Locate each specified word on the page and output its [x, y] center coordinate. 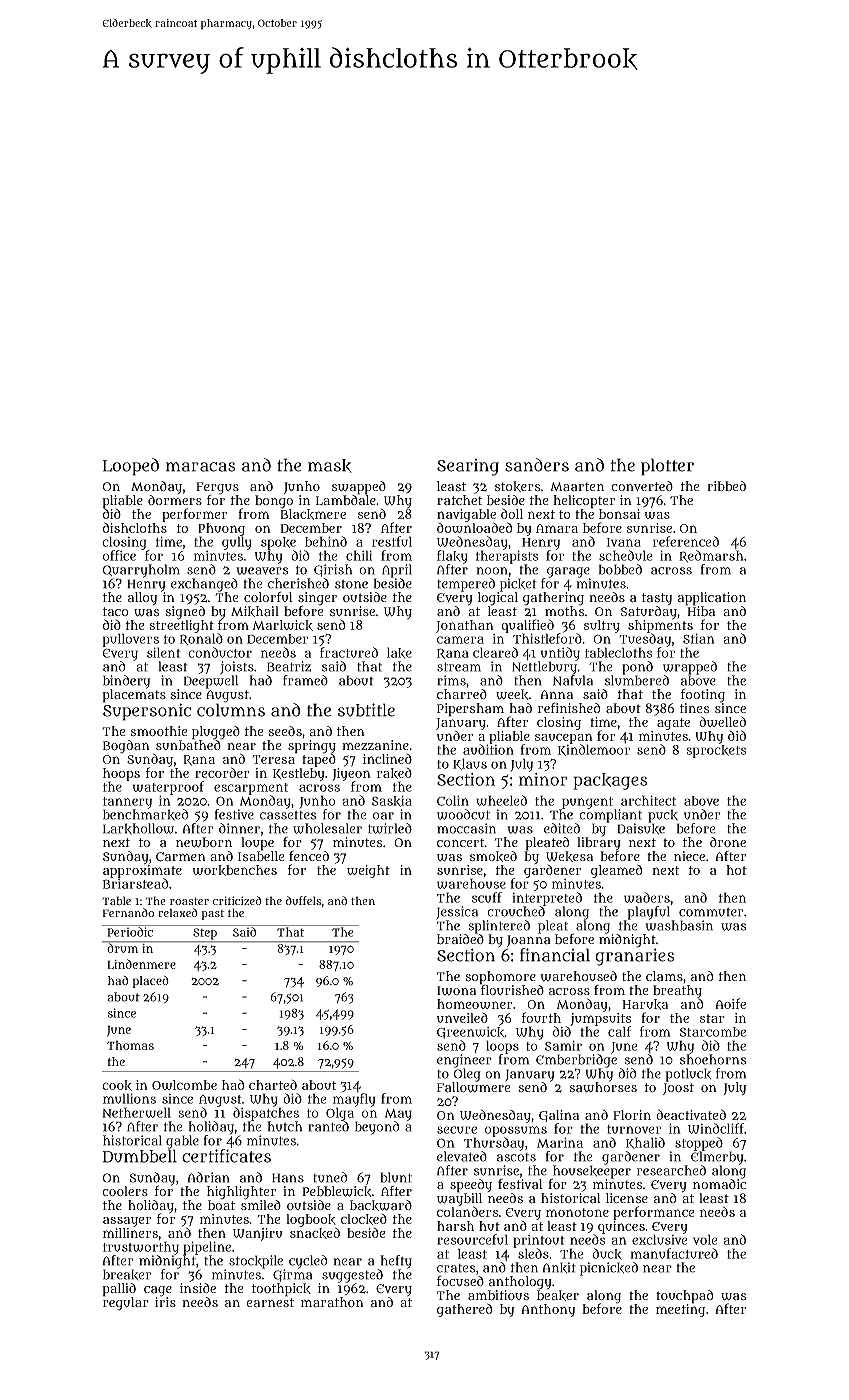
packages [610, 781]
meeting [680, 1310]
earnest [270, 1302]
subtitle [366, 710]
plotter [667, 467]
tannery [127, 803]
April [397, 571]
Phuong [221, 530]
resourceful [472, 1239]
